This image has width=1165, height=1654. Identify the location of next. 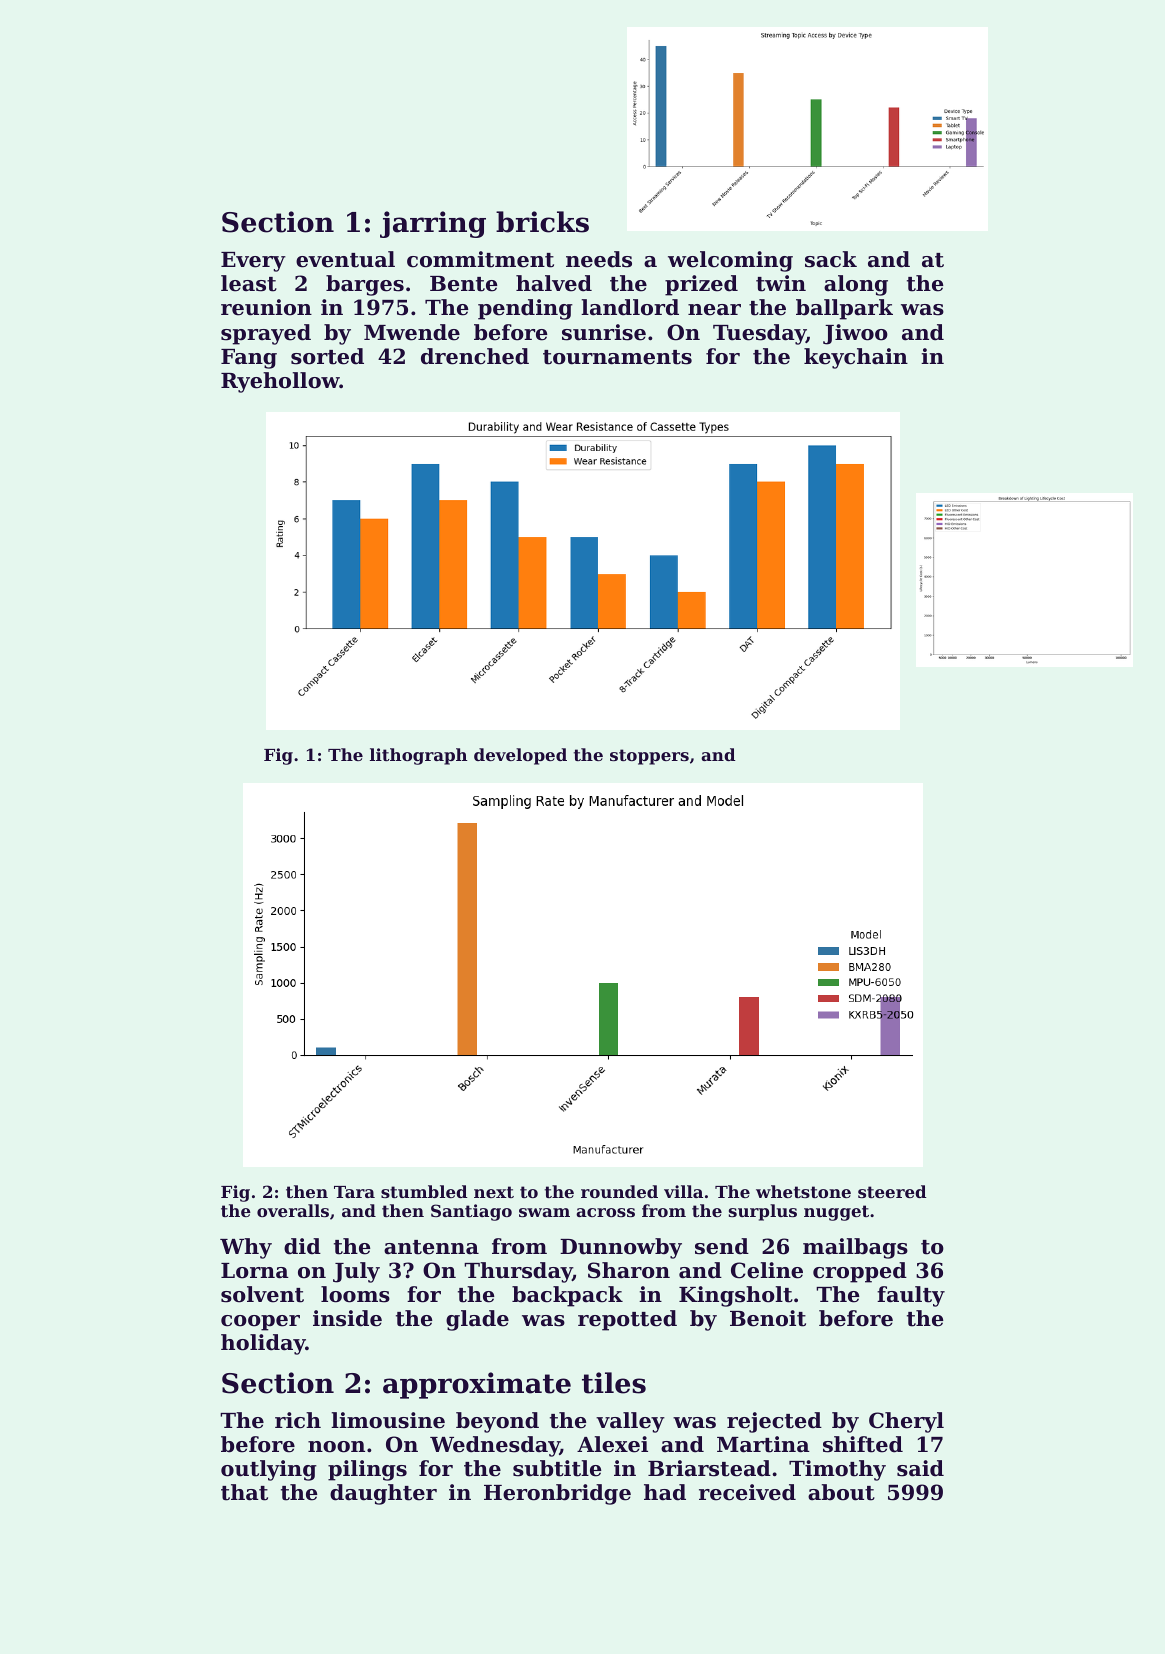
(494, 1192).
